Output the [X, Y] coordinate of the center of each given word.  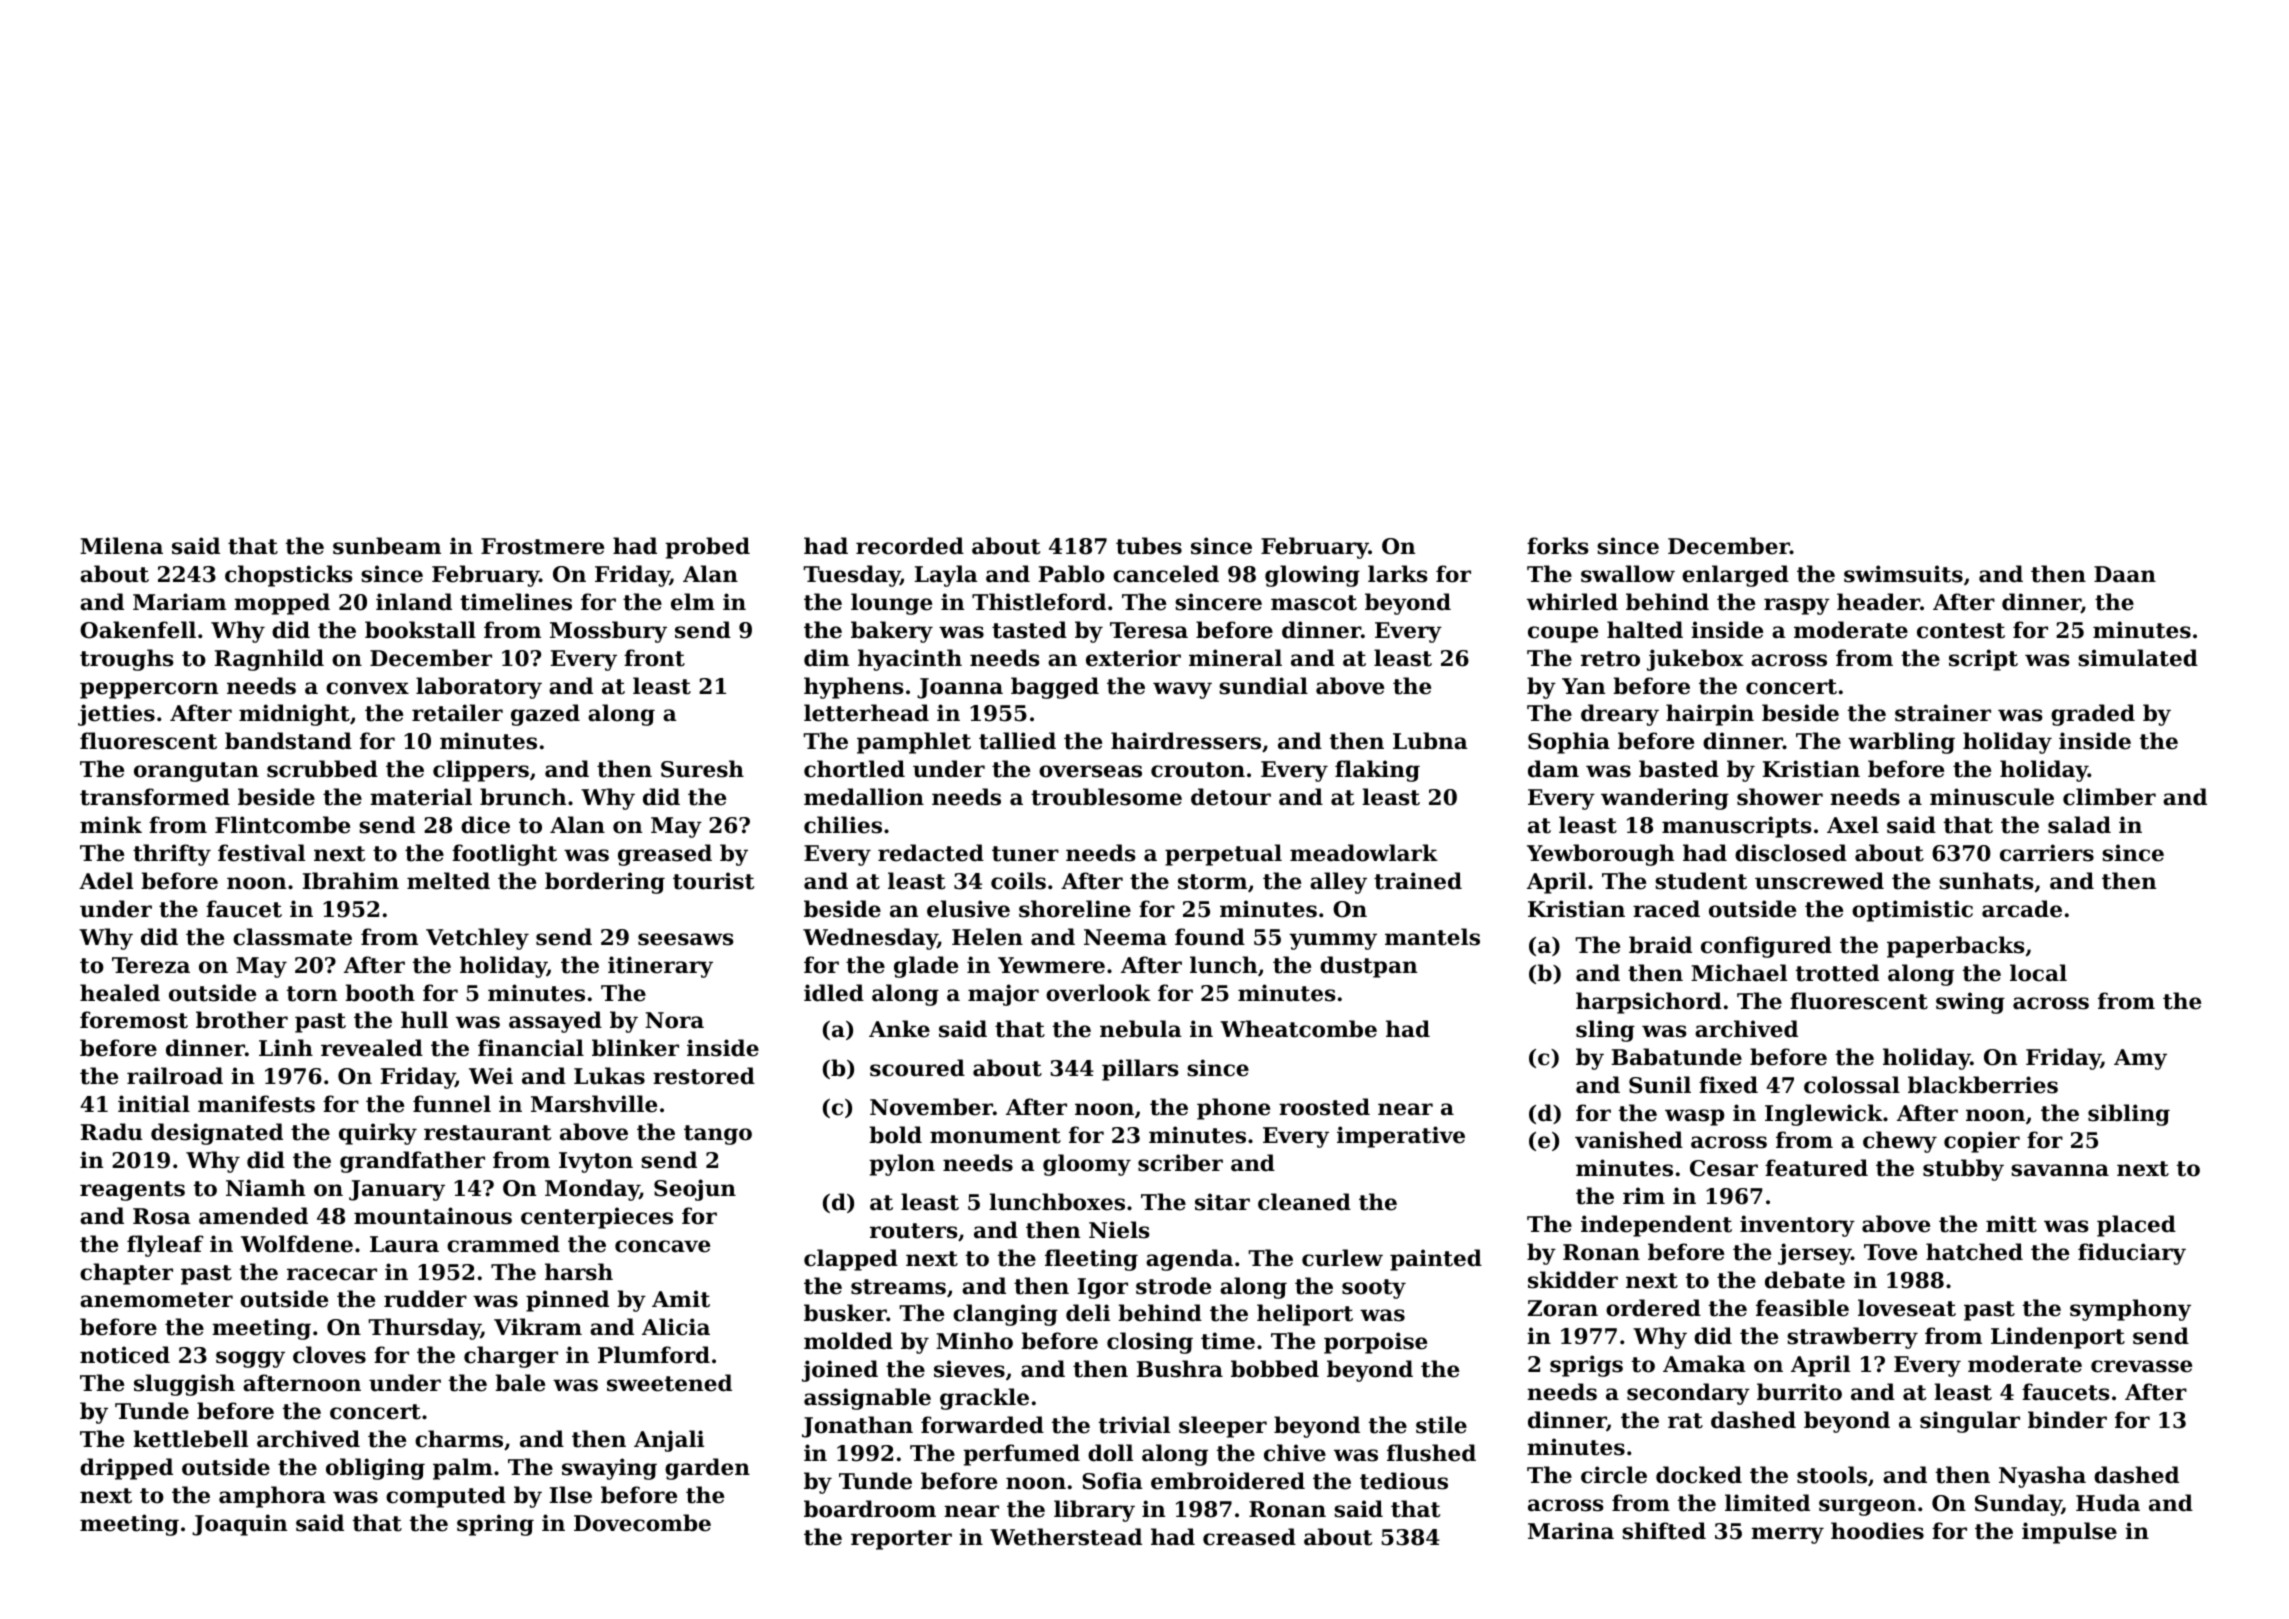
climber [2109, 797]
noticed [125, 1355]
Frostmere [542, 546]
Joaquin [239, 1525]
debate [1805, 1280]
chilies [843, 825]
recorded [910, 546]
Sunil [1660, 1085]
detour [1231, 797]
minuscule [1992, 797]
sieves [969, 1369]
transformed [155, 797]
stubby [1963, 1170]
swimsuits [1903, 574]
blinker [635, 1048]
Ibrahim [351, 881]
